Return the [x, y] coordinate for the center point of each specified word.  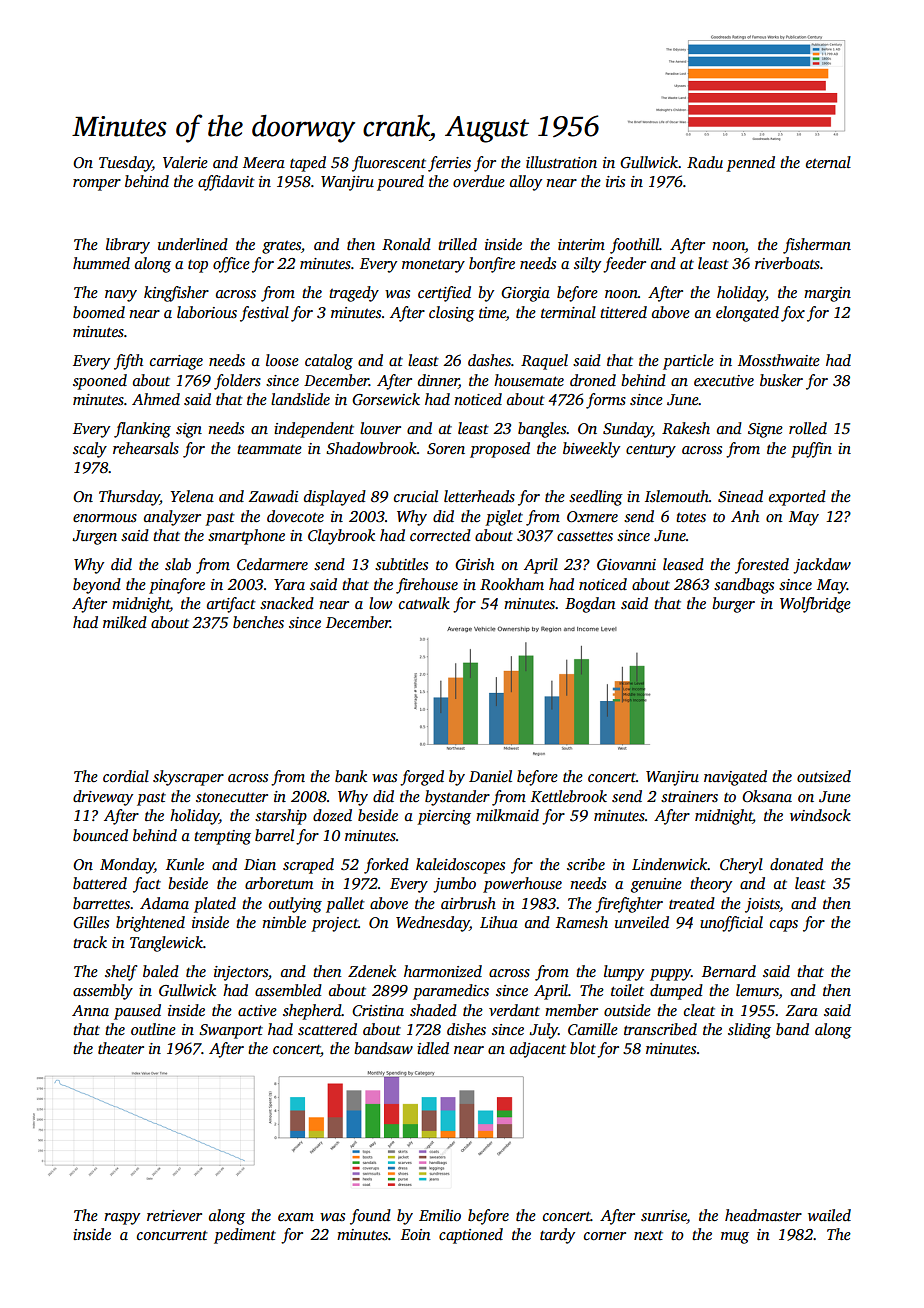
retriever [174, 1215]
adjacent [538, 1050]
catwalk [424, 603]
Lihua [499, 922]
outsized [824, 776]
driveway [103, 798]
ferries [449, 164]
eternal [828, 162]
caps [784, 926]
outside [627, 1010]
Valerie [185, 162]
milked [125, 622]
